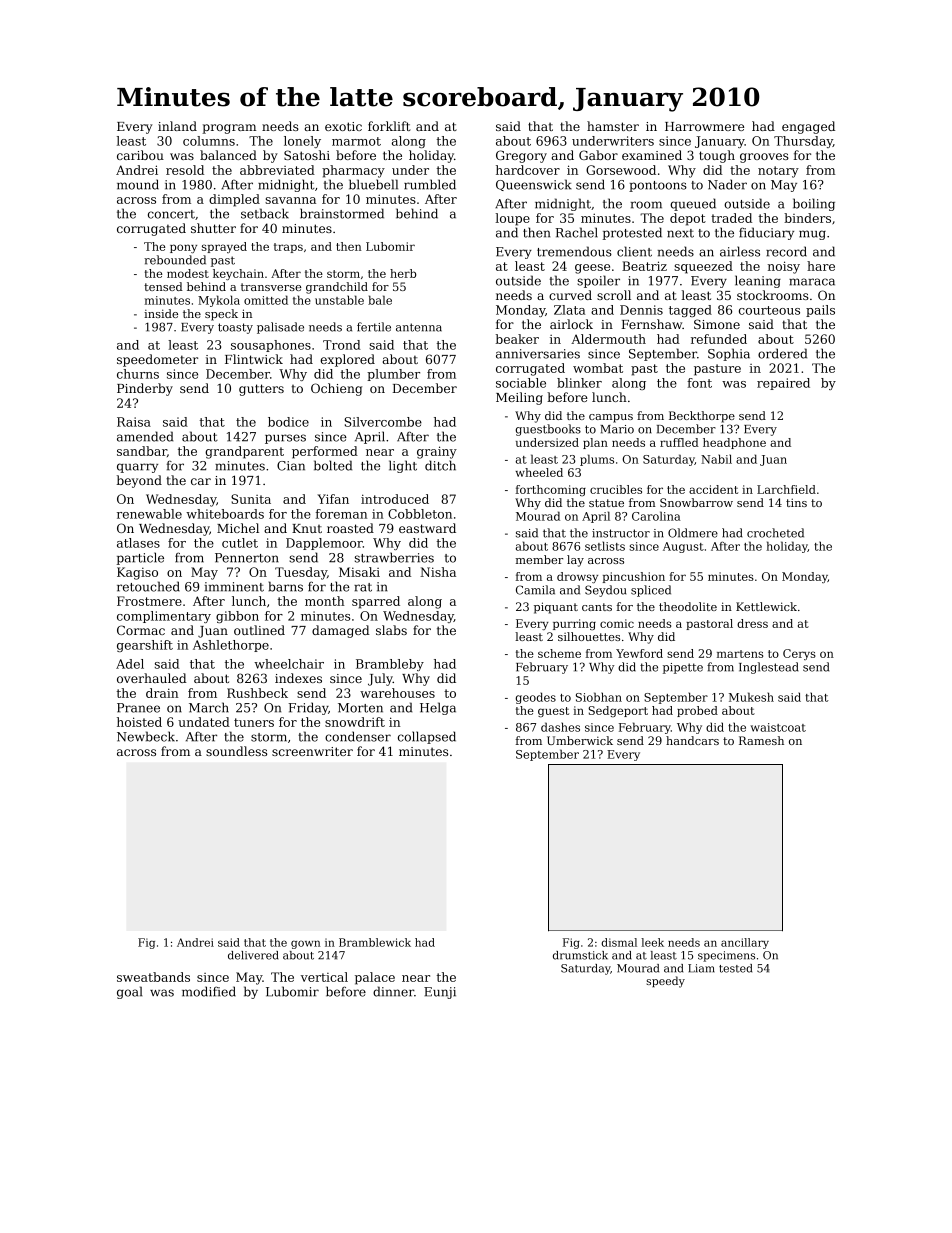 The width and height of the screenshot is (952, 1233). What do you see at coordinates (341, 631) in the screenshot?
I see `damaged` at bounding box center [341, 631].
